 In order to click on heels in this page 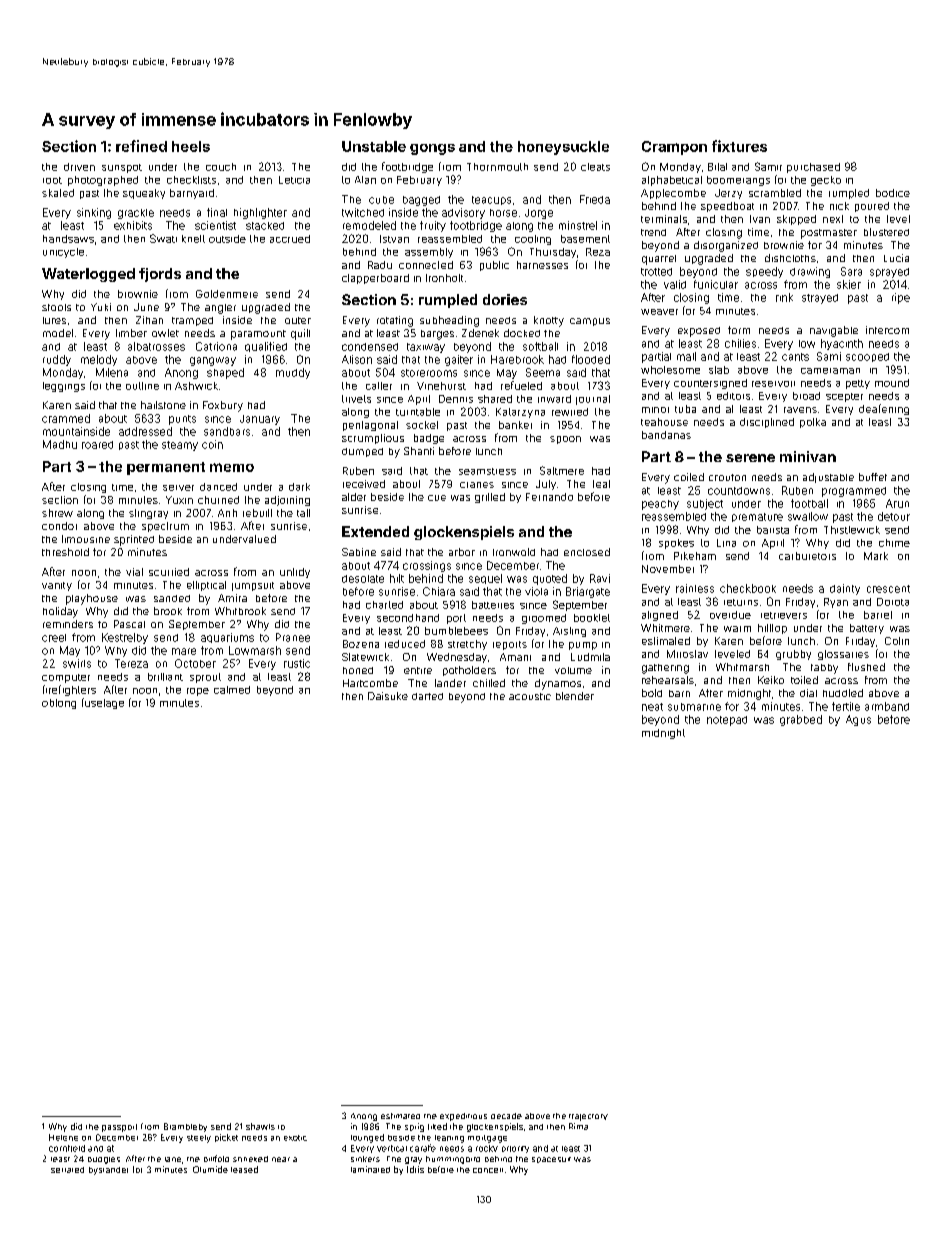, I will do `click(191, 146)`.
